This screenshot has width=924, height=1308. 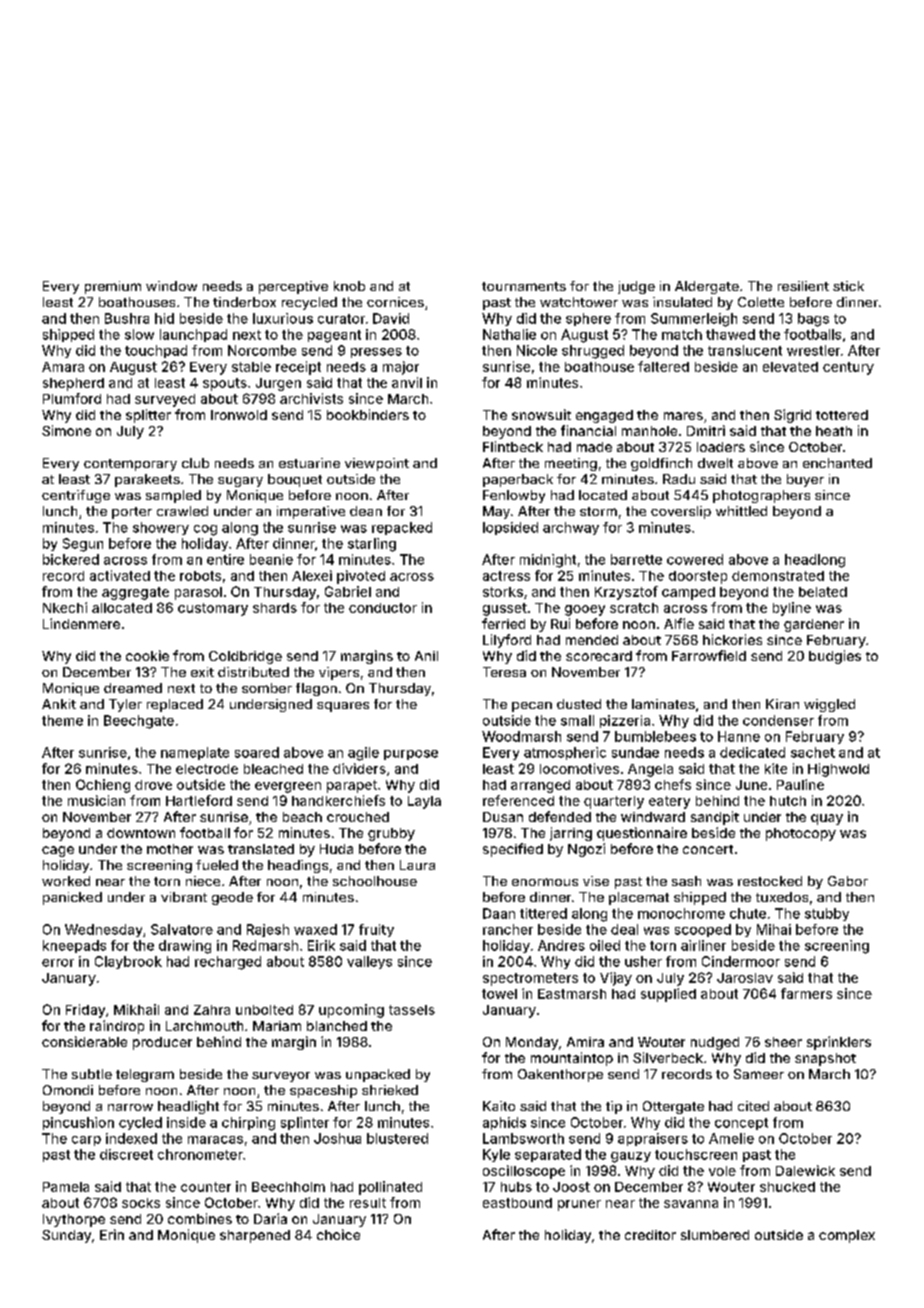 I want to click on Jaroslav, so click(x=745, y=978).
